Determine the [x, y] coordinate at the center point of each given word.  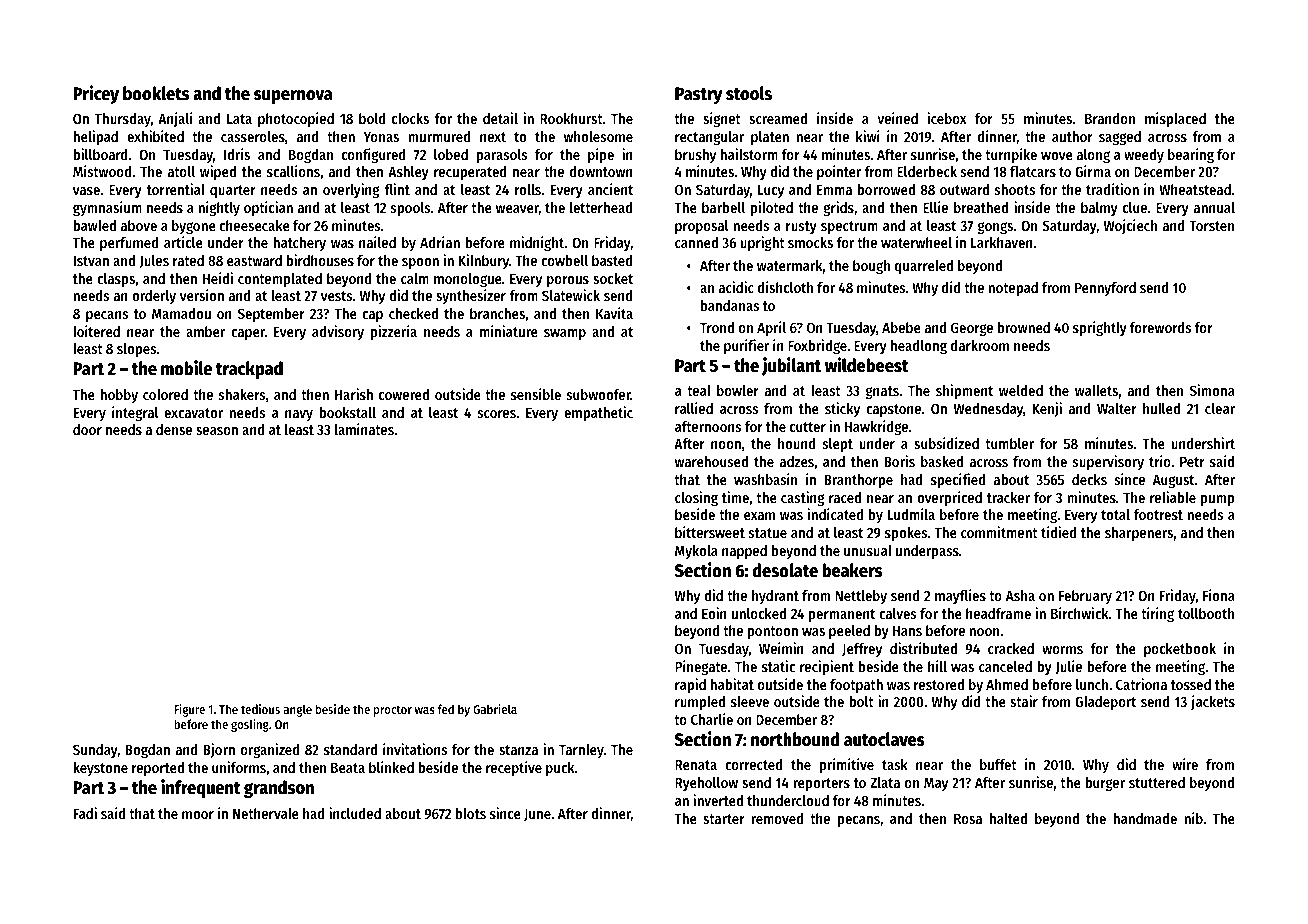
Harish [354, 394]
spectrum [849, 227]
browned [1024, 327]
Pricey [96, 94]
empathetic [598, 413]
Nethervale [266, 813]
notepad [1013, 289]
